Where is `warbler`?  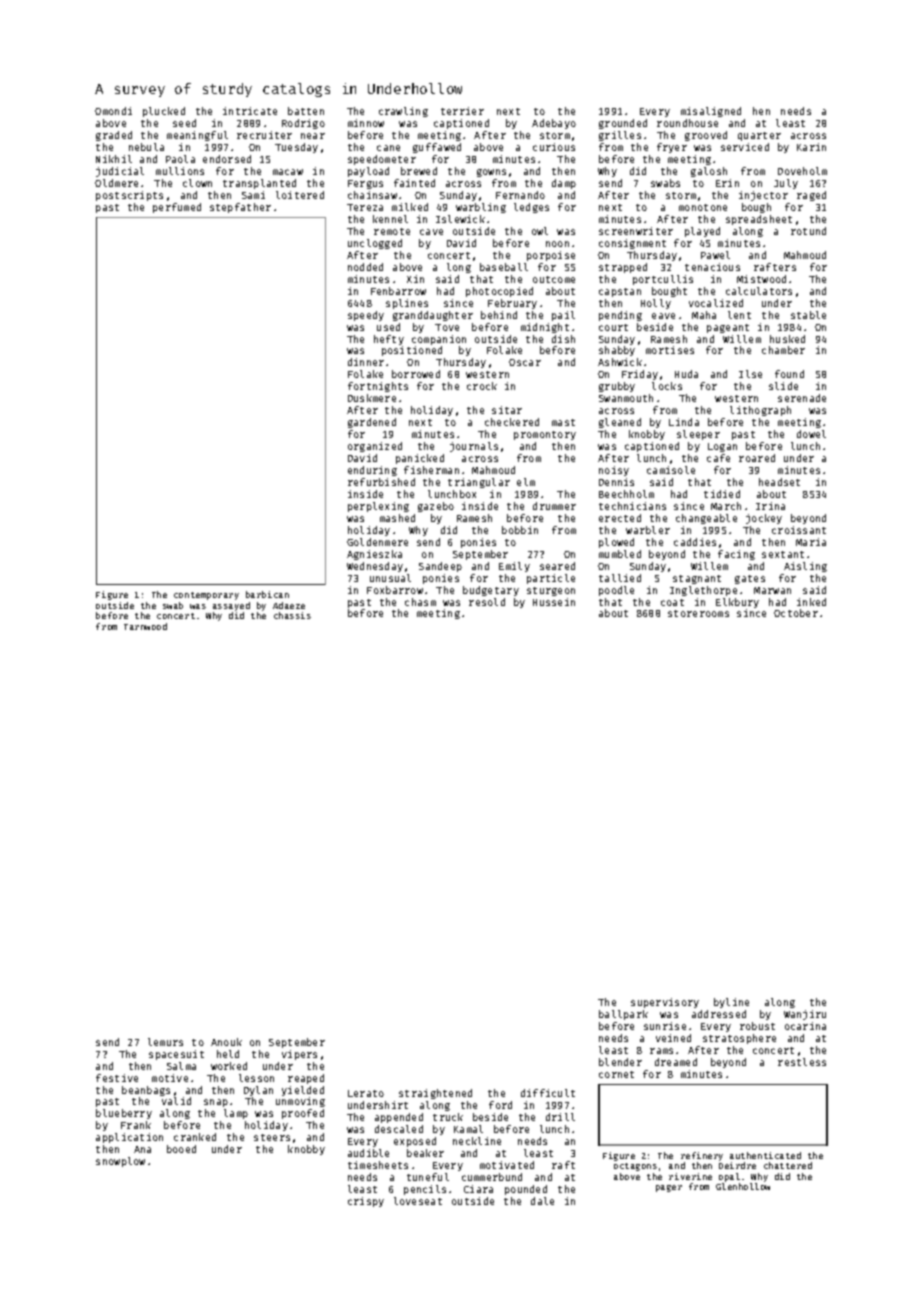
warbler is located at coordinates (648, 530).
